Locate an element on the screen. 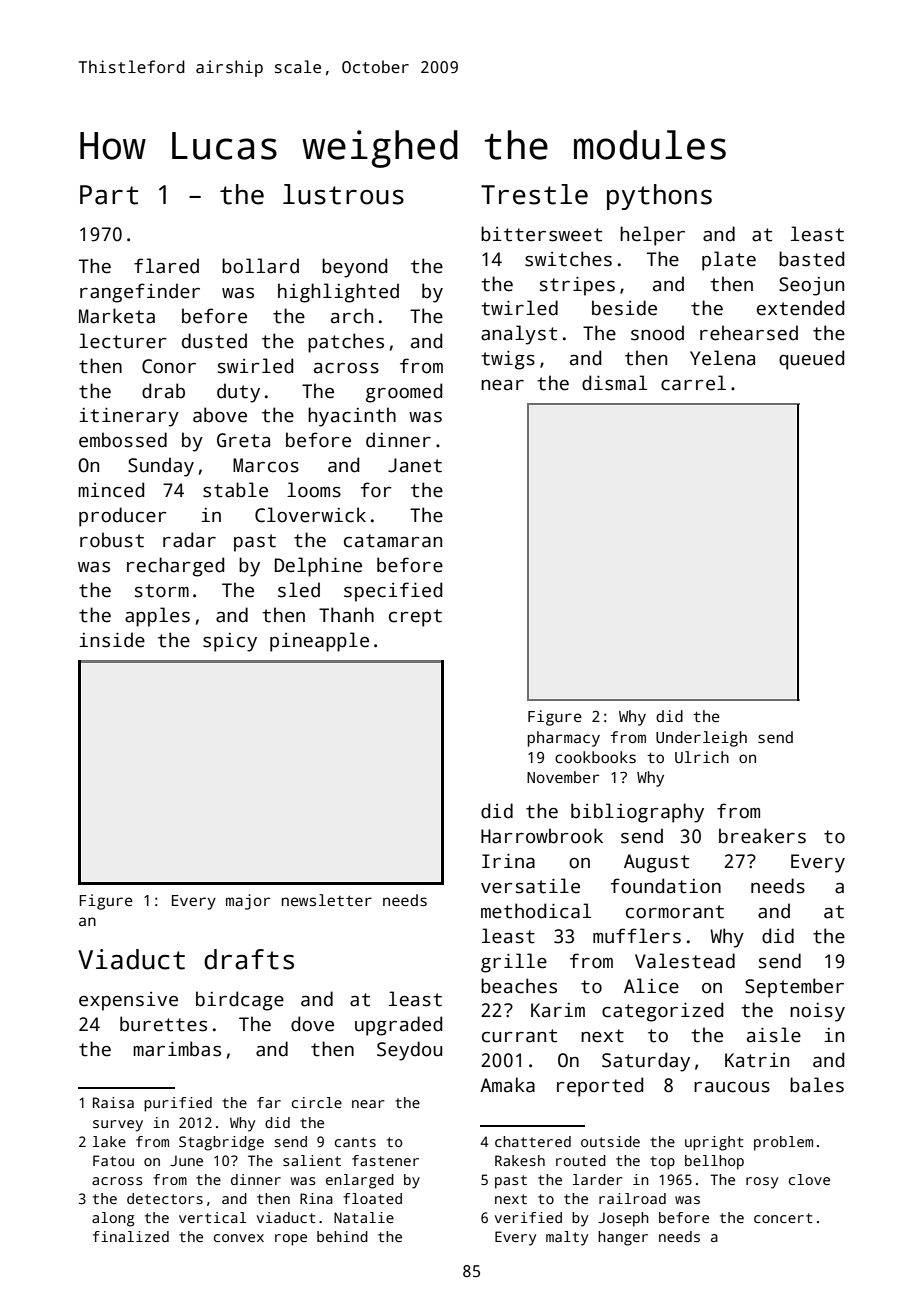 The image size is (924, 1311). Delphine is located at coordinates (318, 567).
